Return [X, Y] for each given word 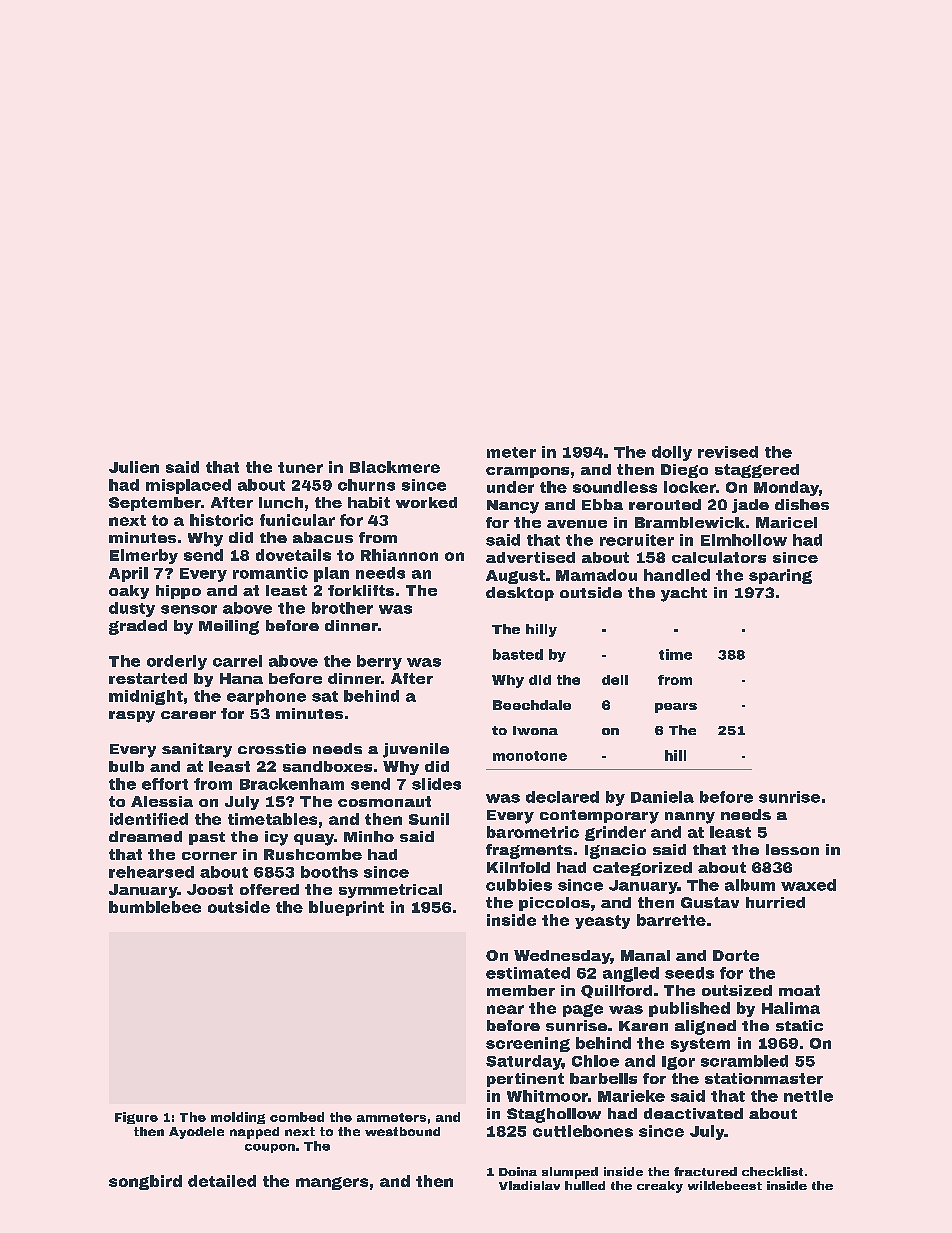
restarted [148, 678]
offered [269, 889]
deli [615, 680]
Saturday [524, 1062]
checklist [772, 1171]
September [155, 504]
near [505, 1009]
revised [728, 452]
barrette [671, 920]
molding [238, 1118]
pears [676, 708]
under [510, 487]
